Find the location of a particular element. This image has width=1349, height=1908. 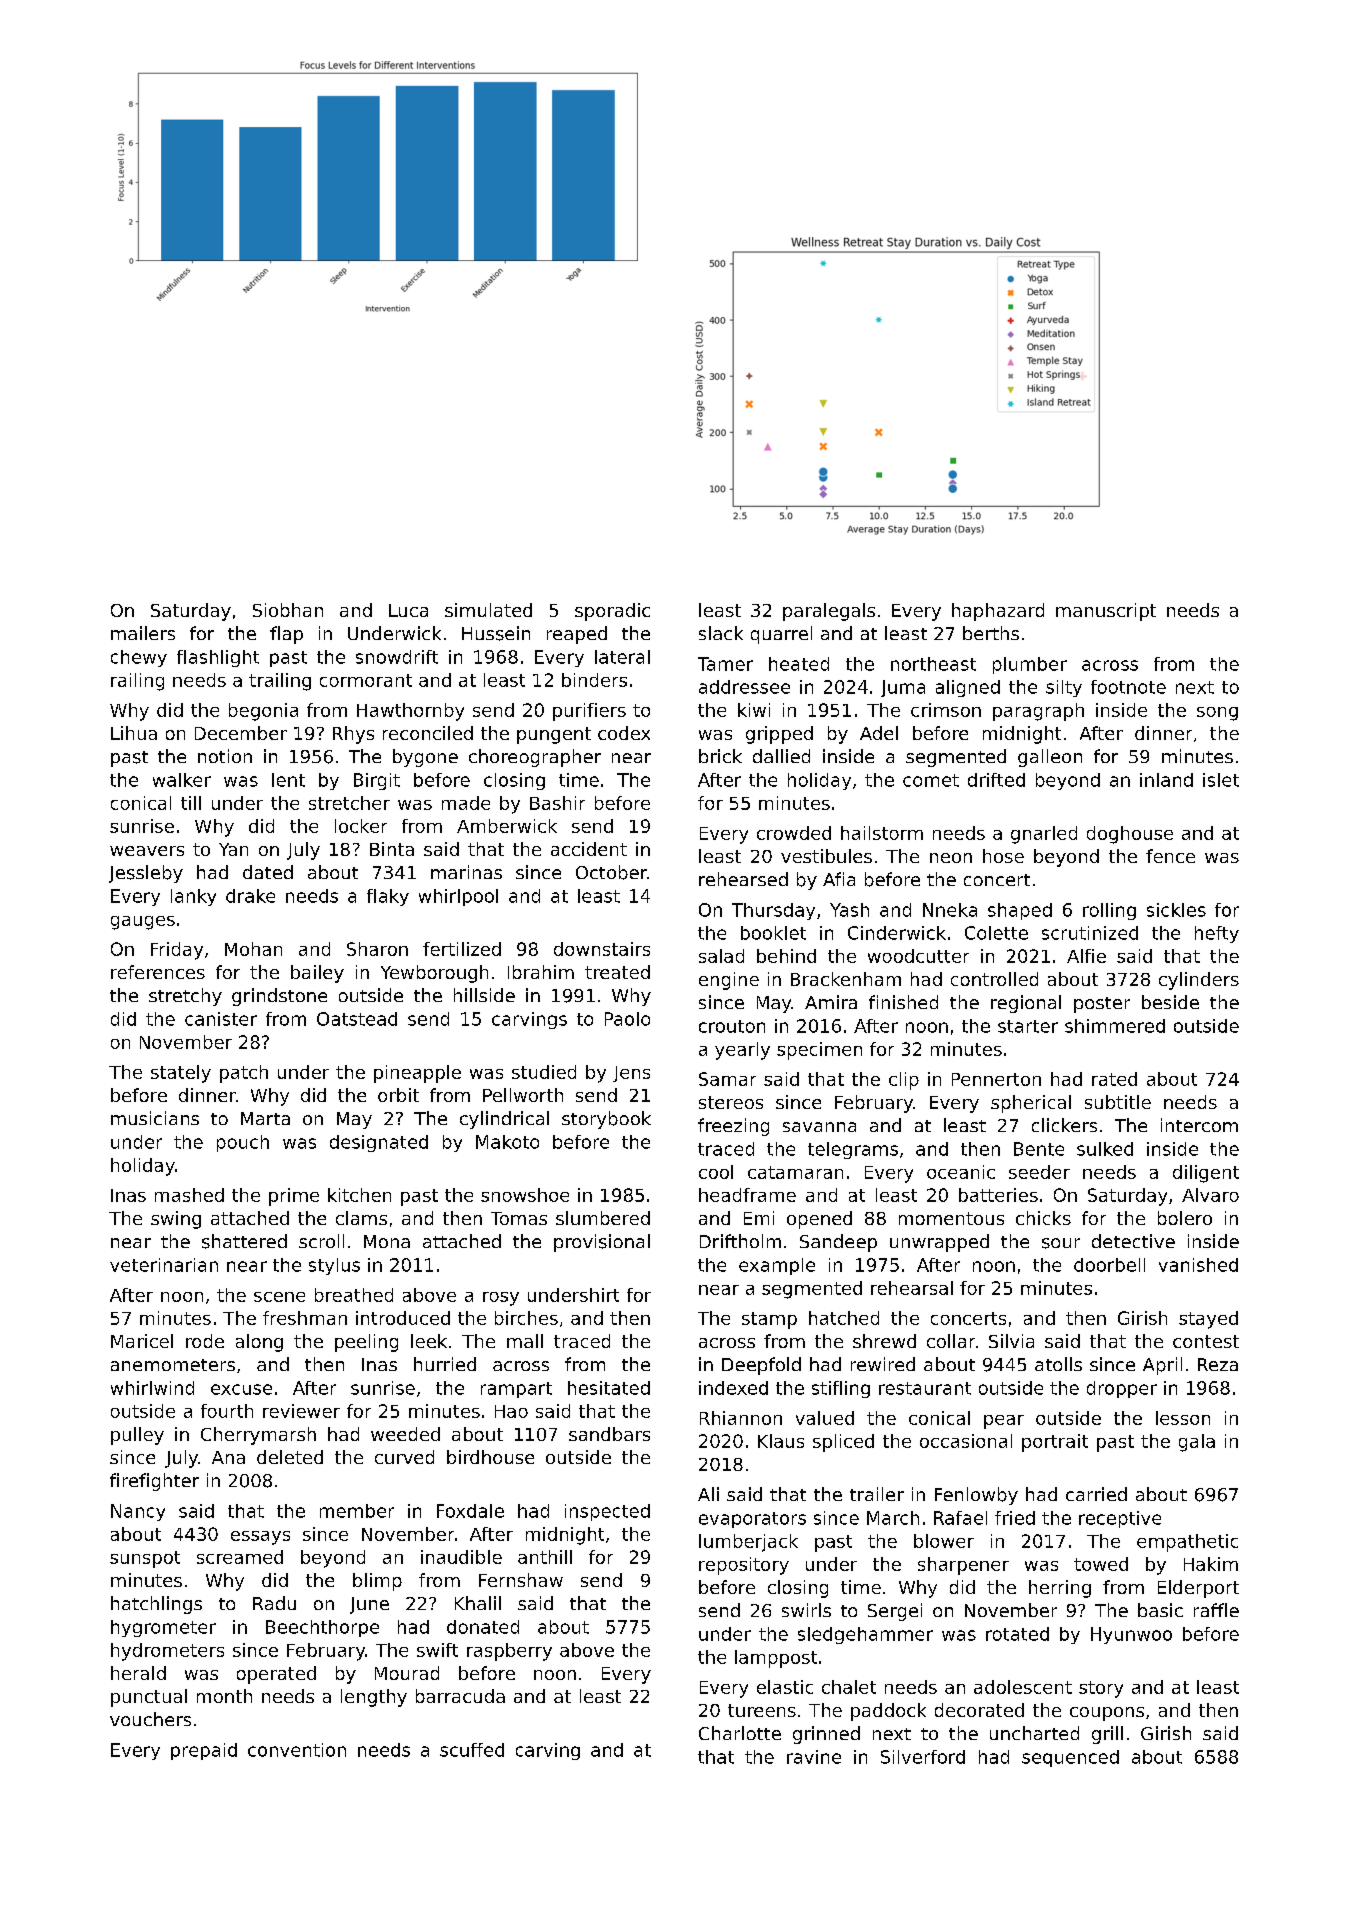

accident is located at coordinates (589, 849).
